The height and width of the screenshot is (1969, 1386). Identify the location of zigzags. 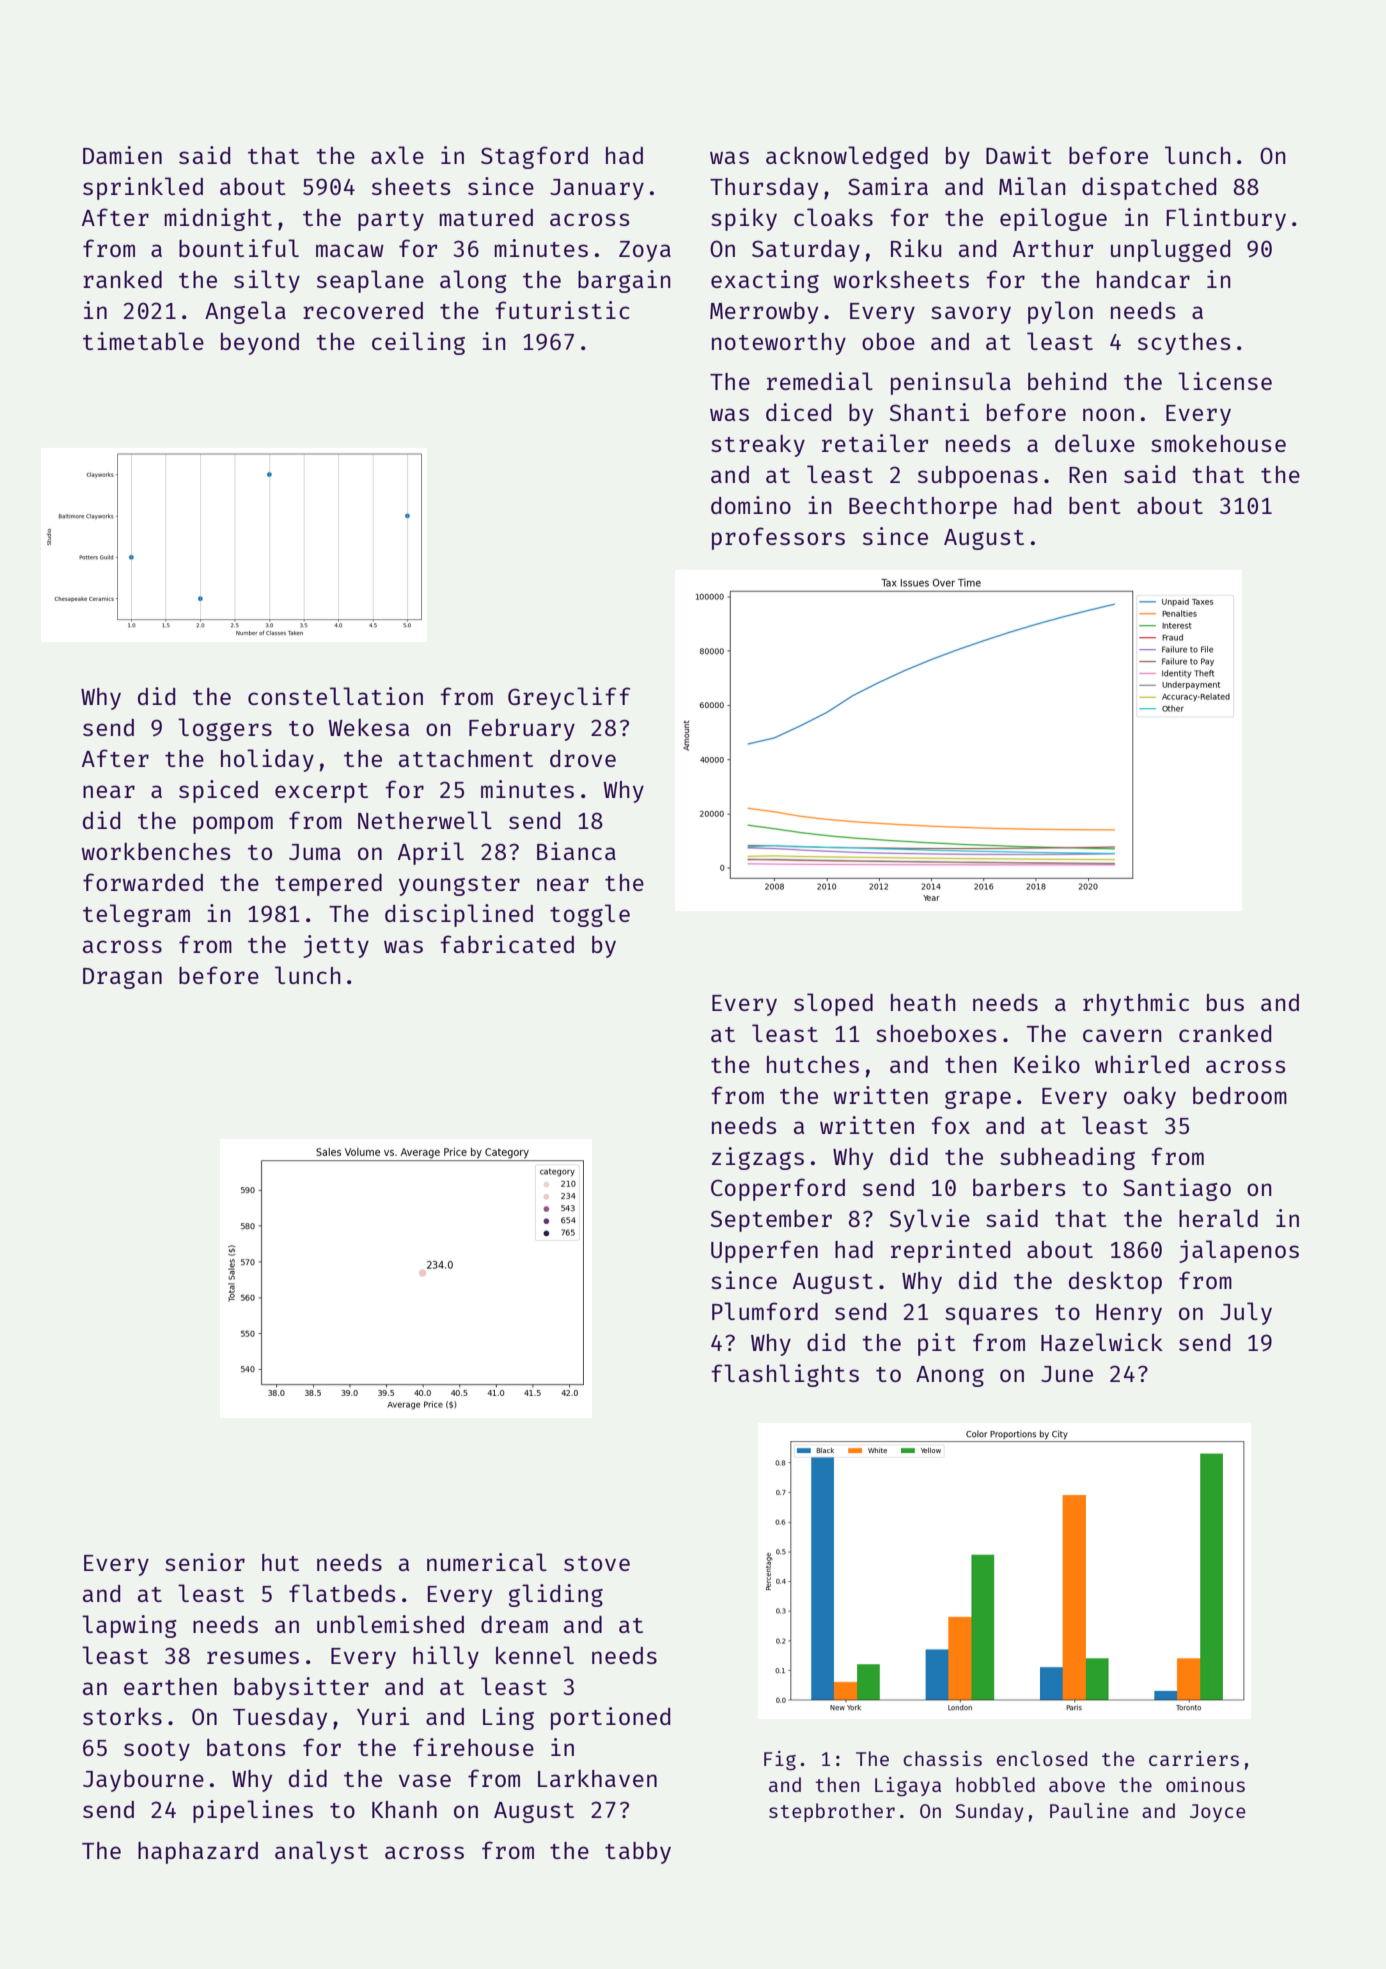
(758, 1158).
